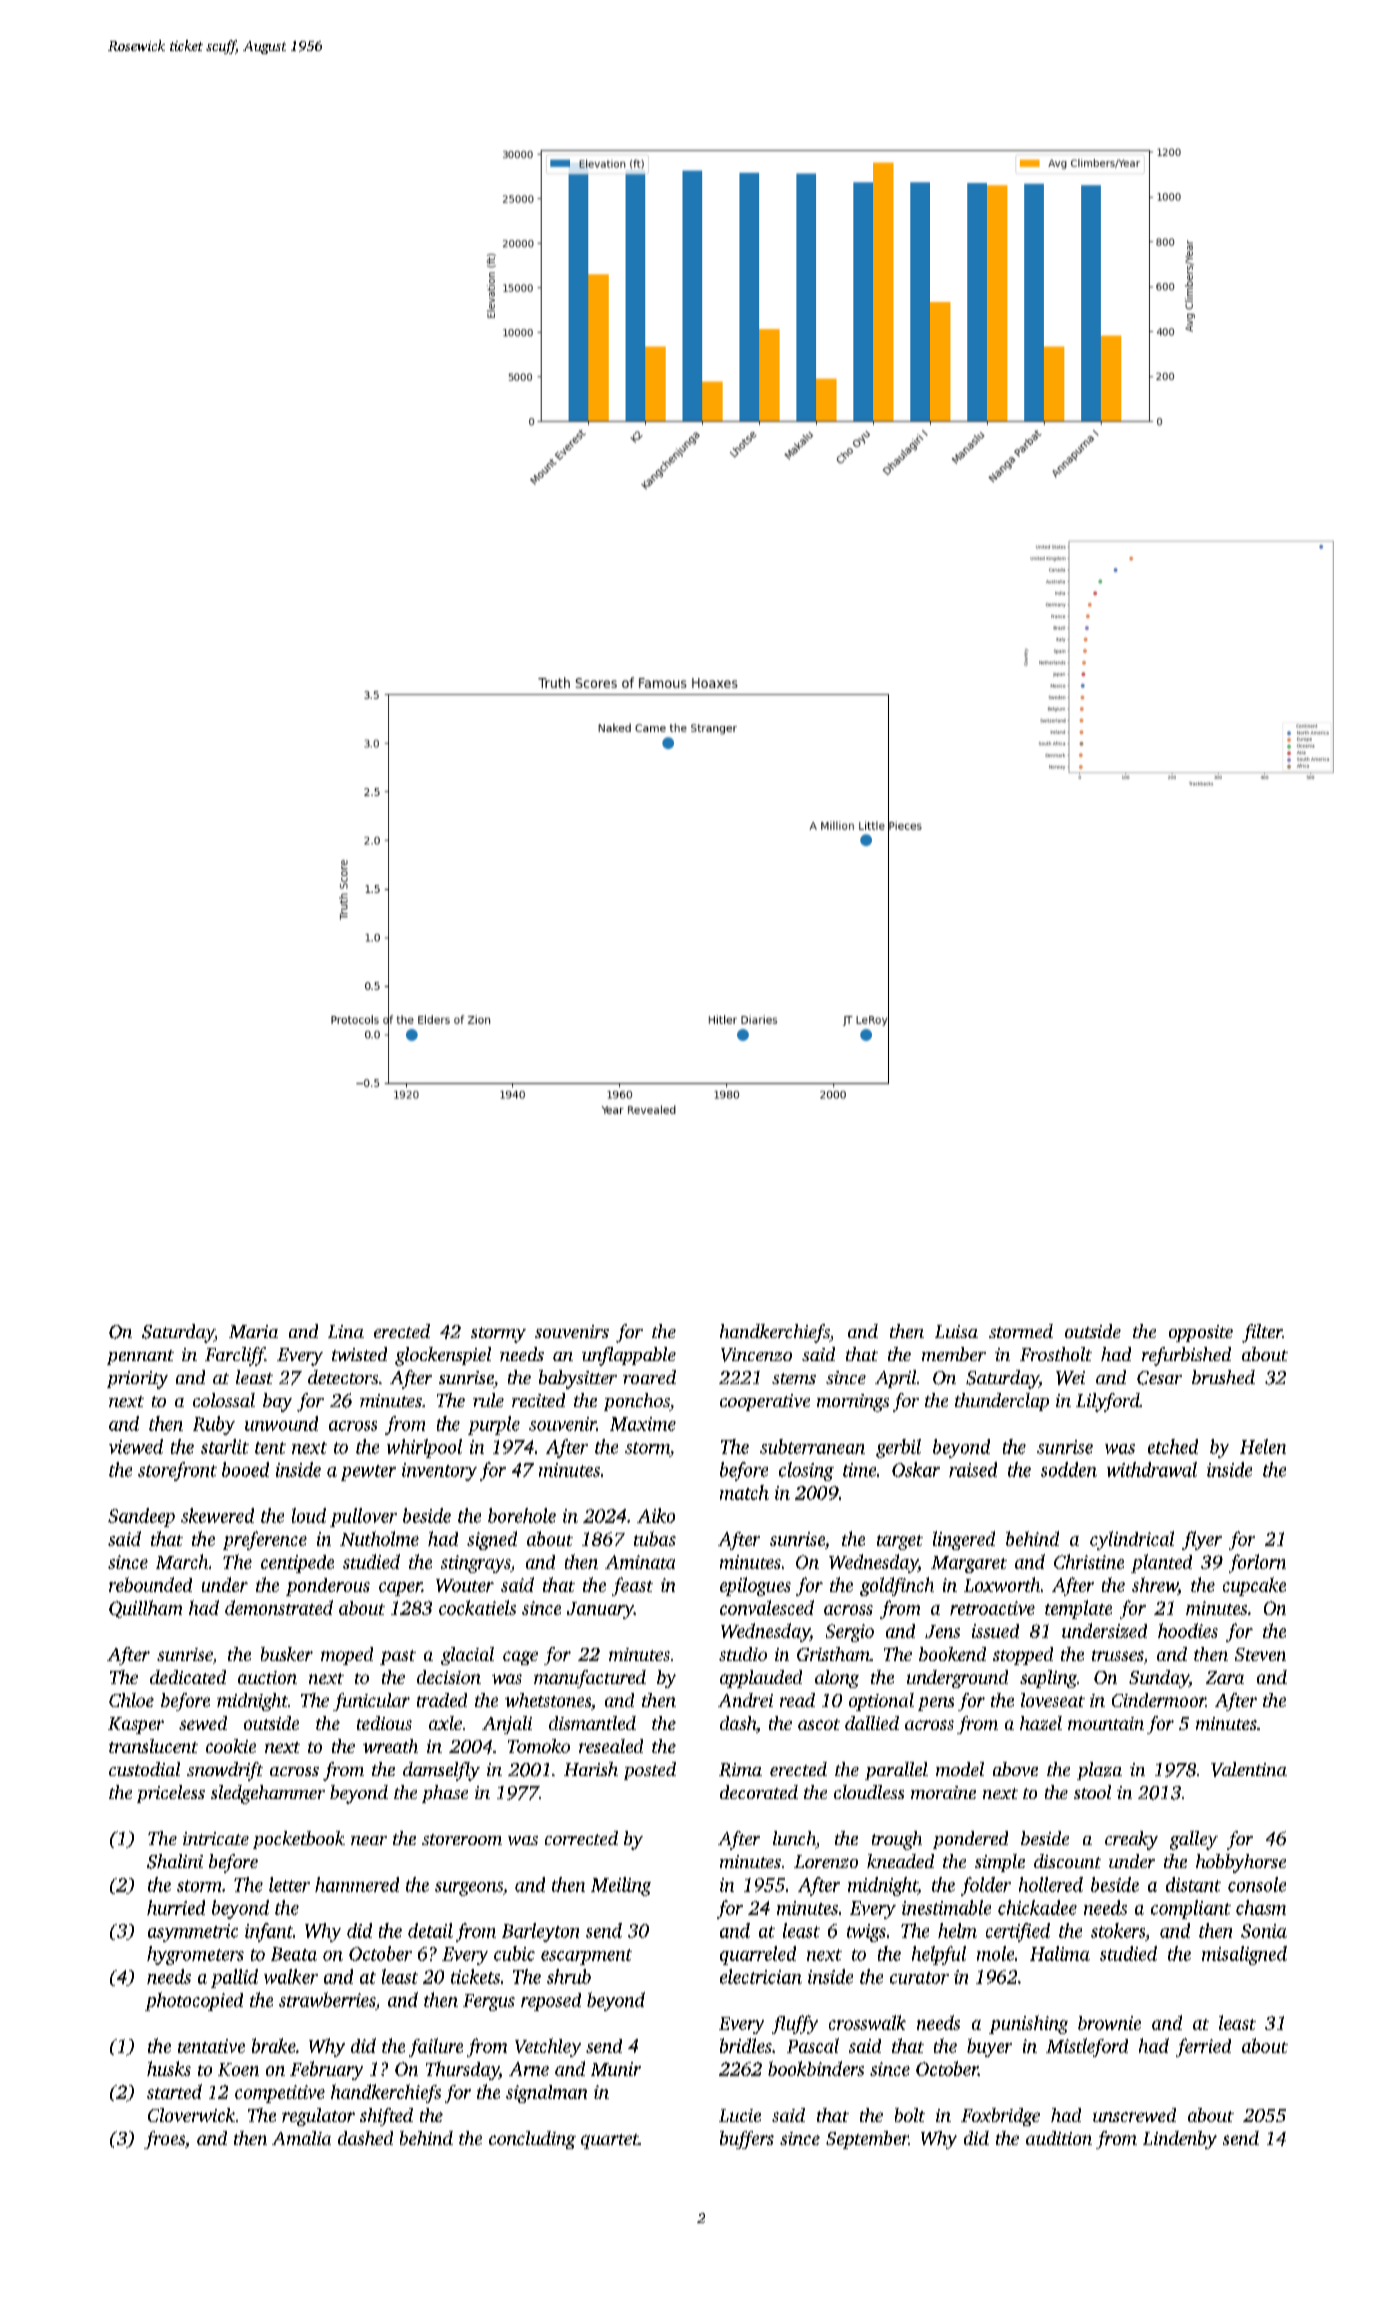  Describe the element at coordinates (756, 1355) in the page. I see `Vincenzo` at that location.
